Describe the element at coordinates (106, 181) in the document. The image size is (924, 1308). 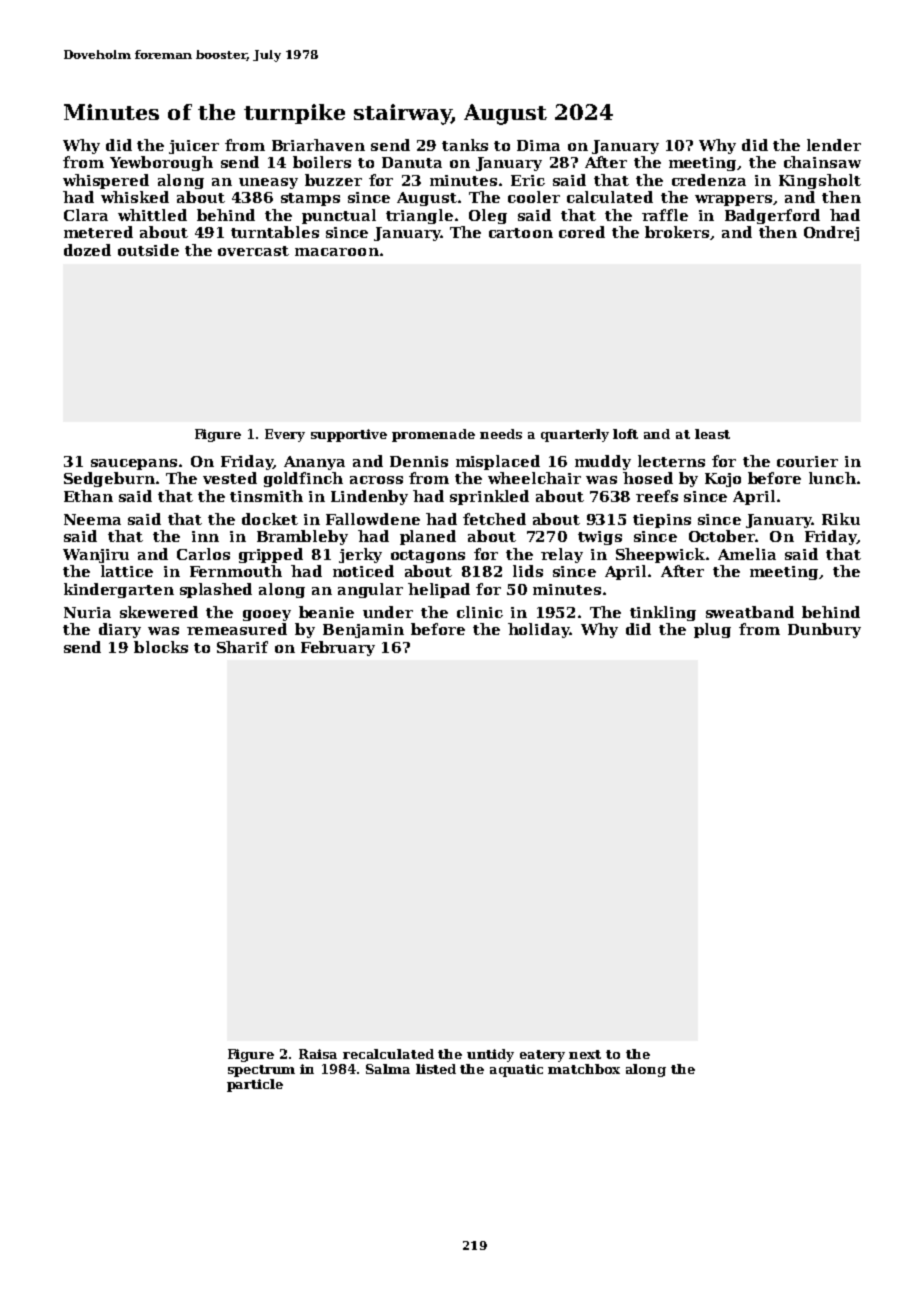
I see `whispered` at that location.
